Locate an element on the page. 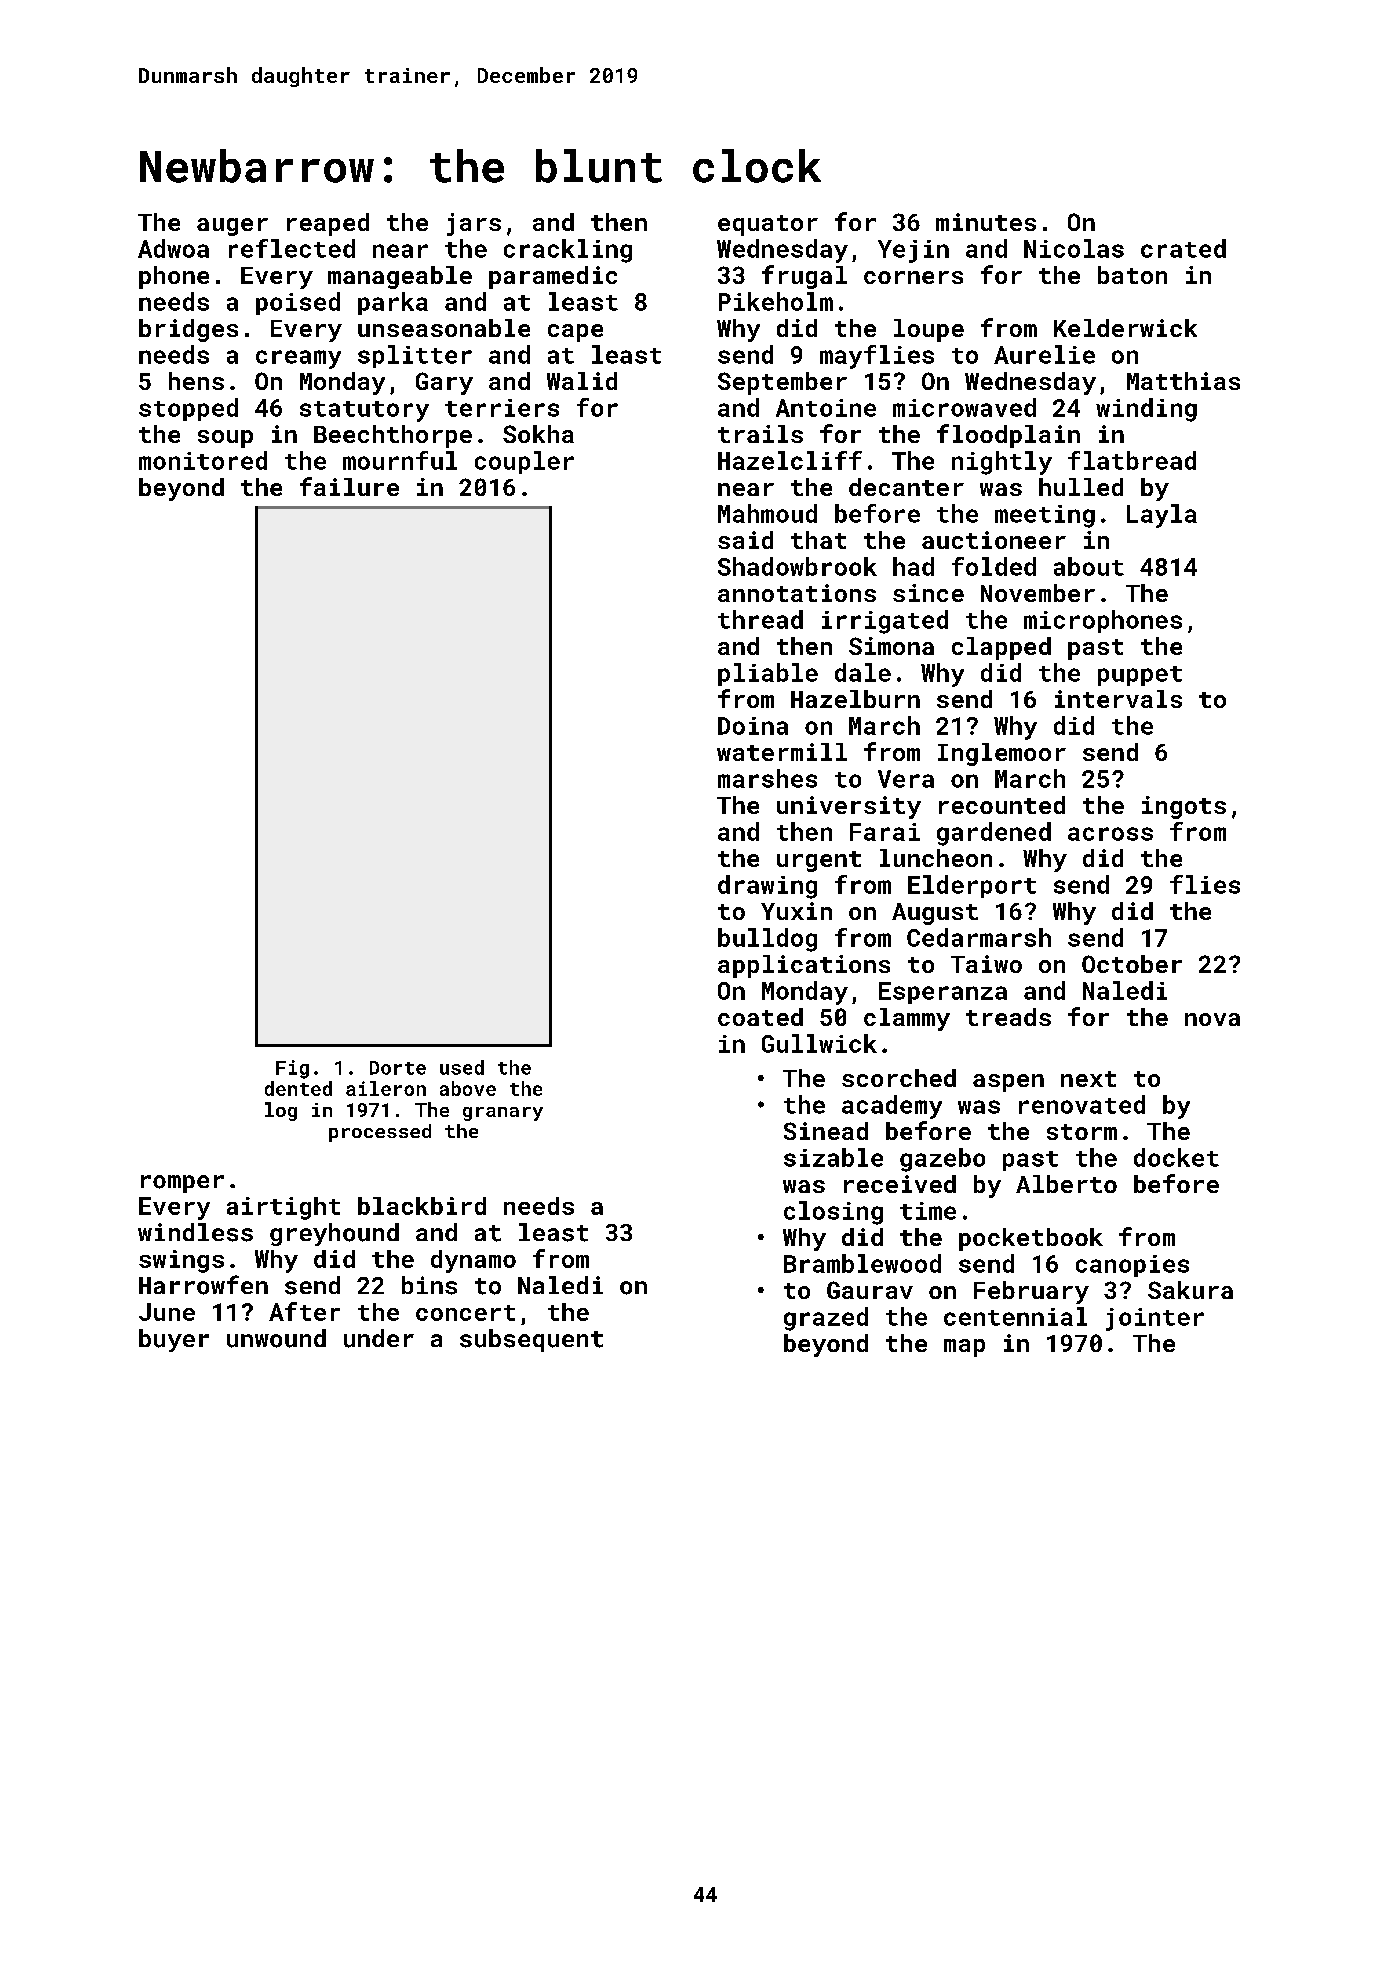 This image has width=1386, height=1969. manageable is located at coordinates (400, 277).
